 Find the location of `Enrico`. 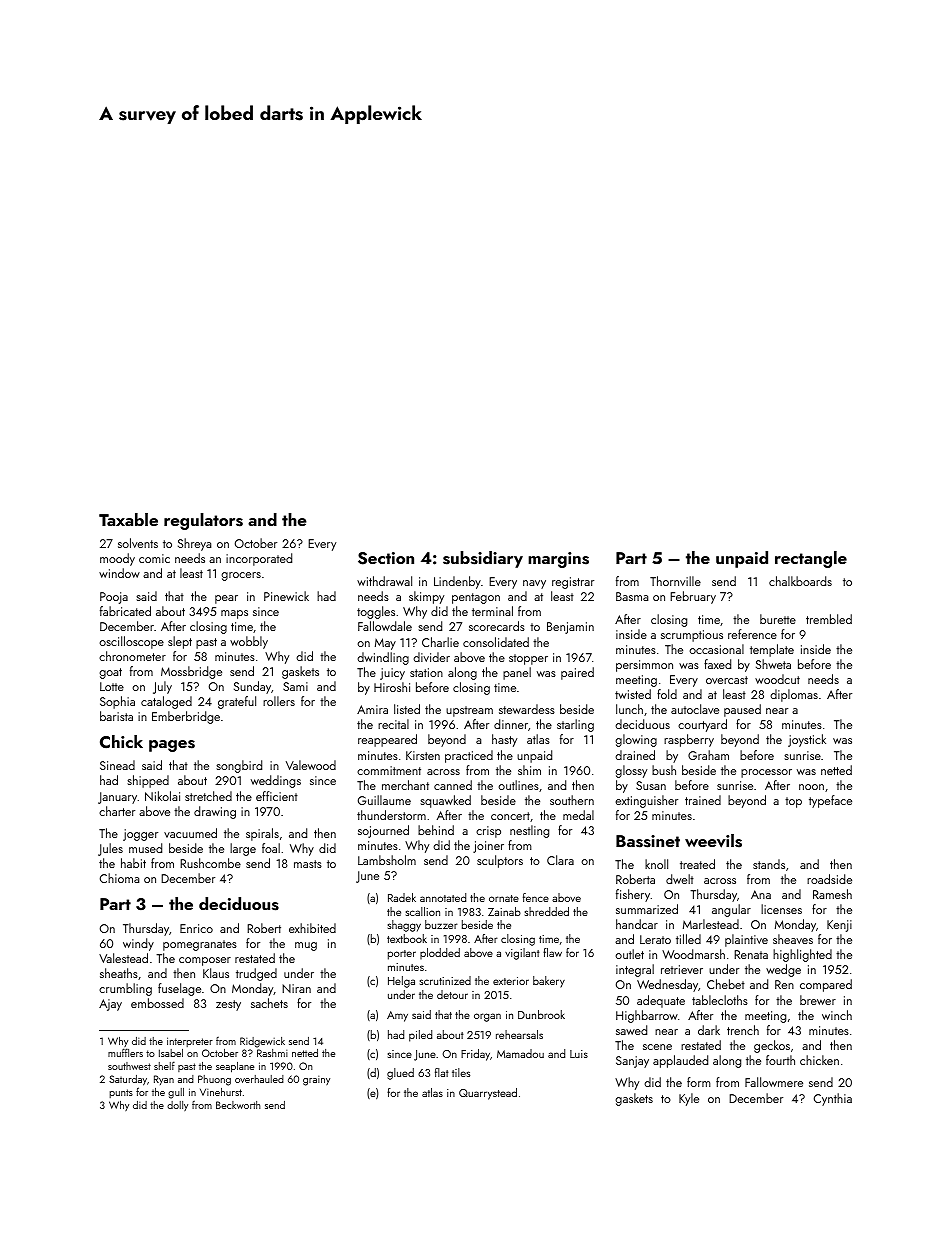

Enrico is located at coordinates (196, 928).
